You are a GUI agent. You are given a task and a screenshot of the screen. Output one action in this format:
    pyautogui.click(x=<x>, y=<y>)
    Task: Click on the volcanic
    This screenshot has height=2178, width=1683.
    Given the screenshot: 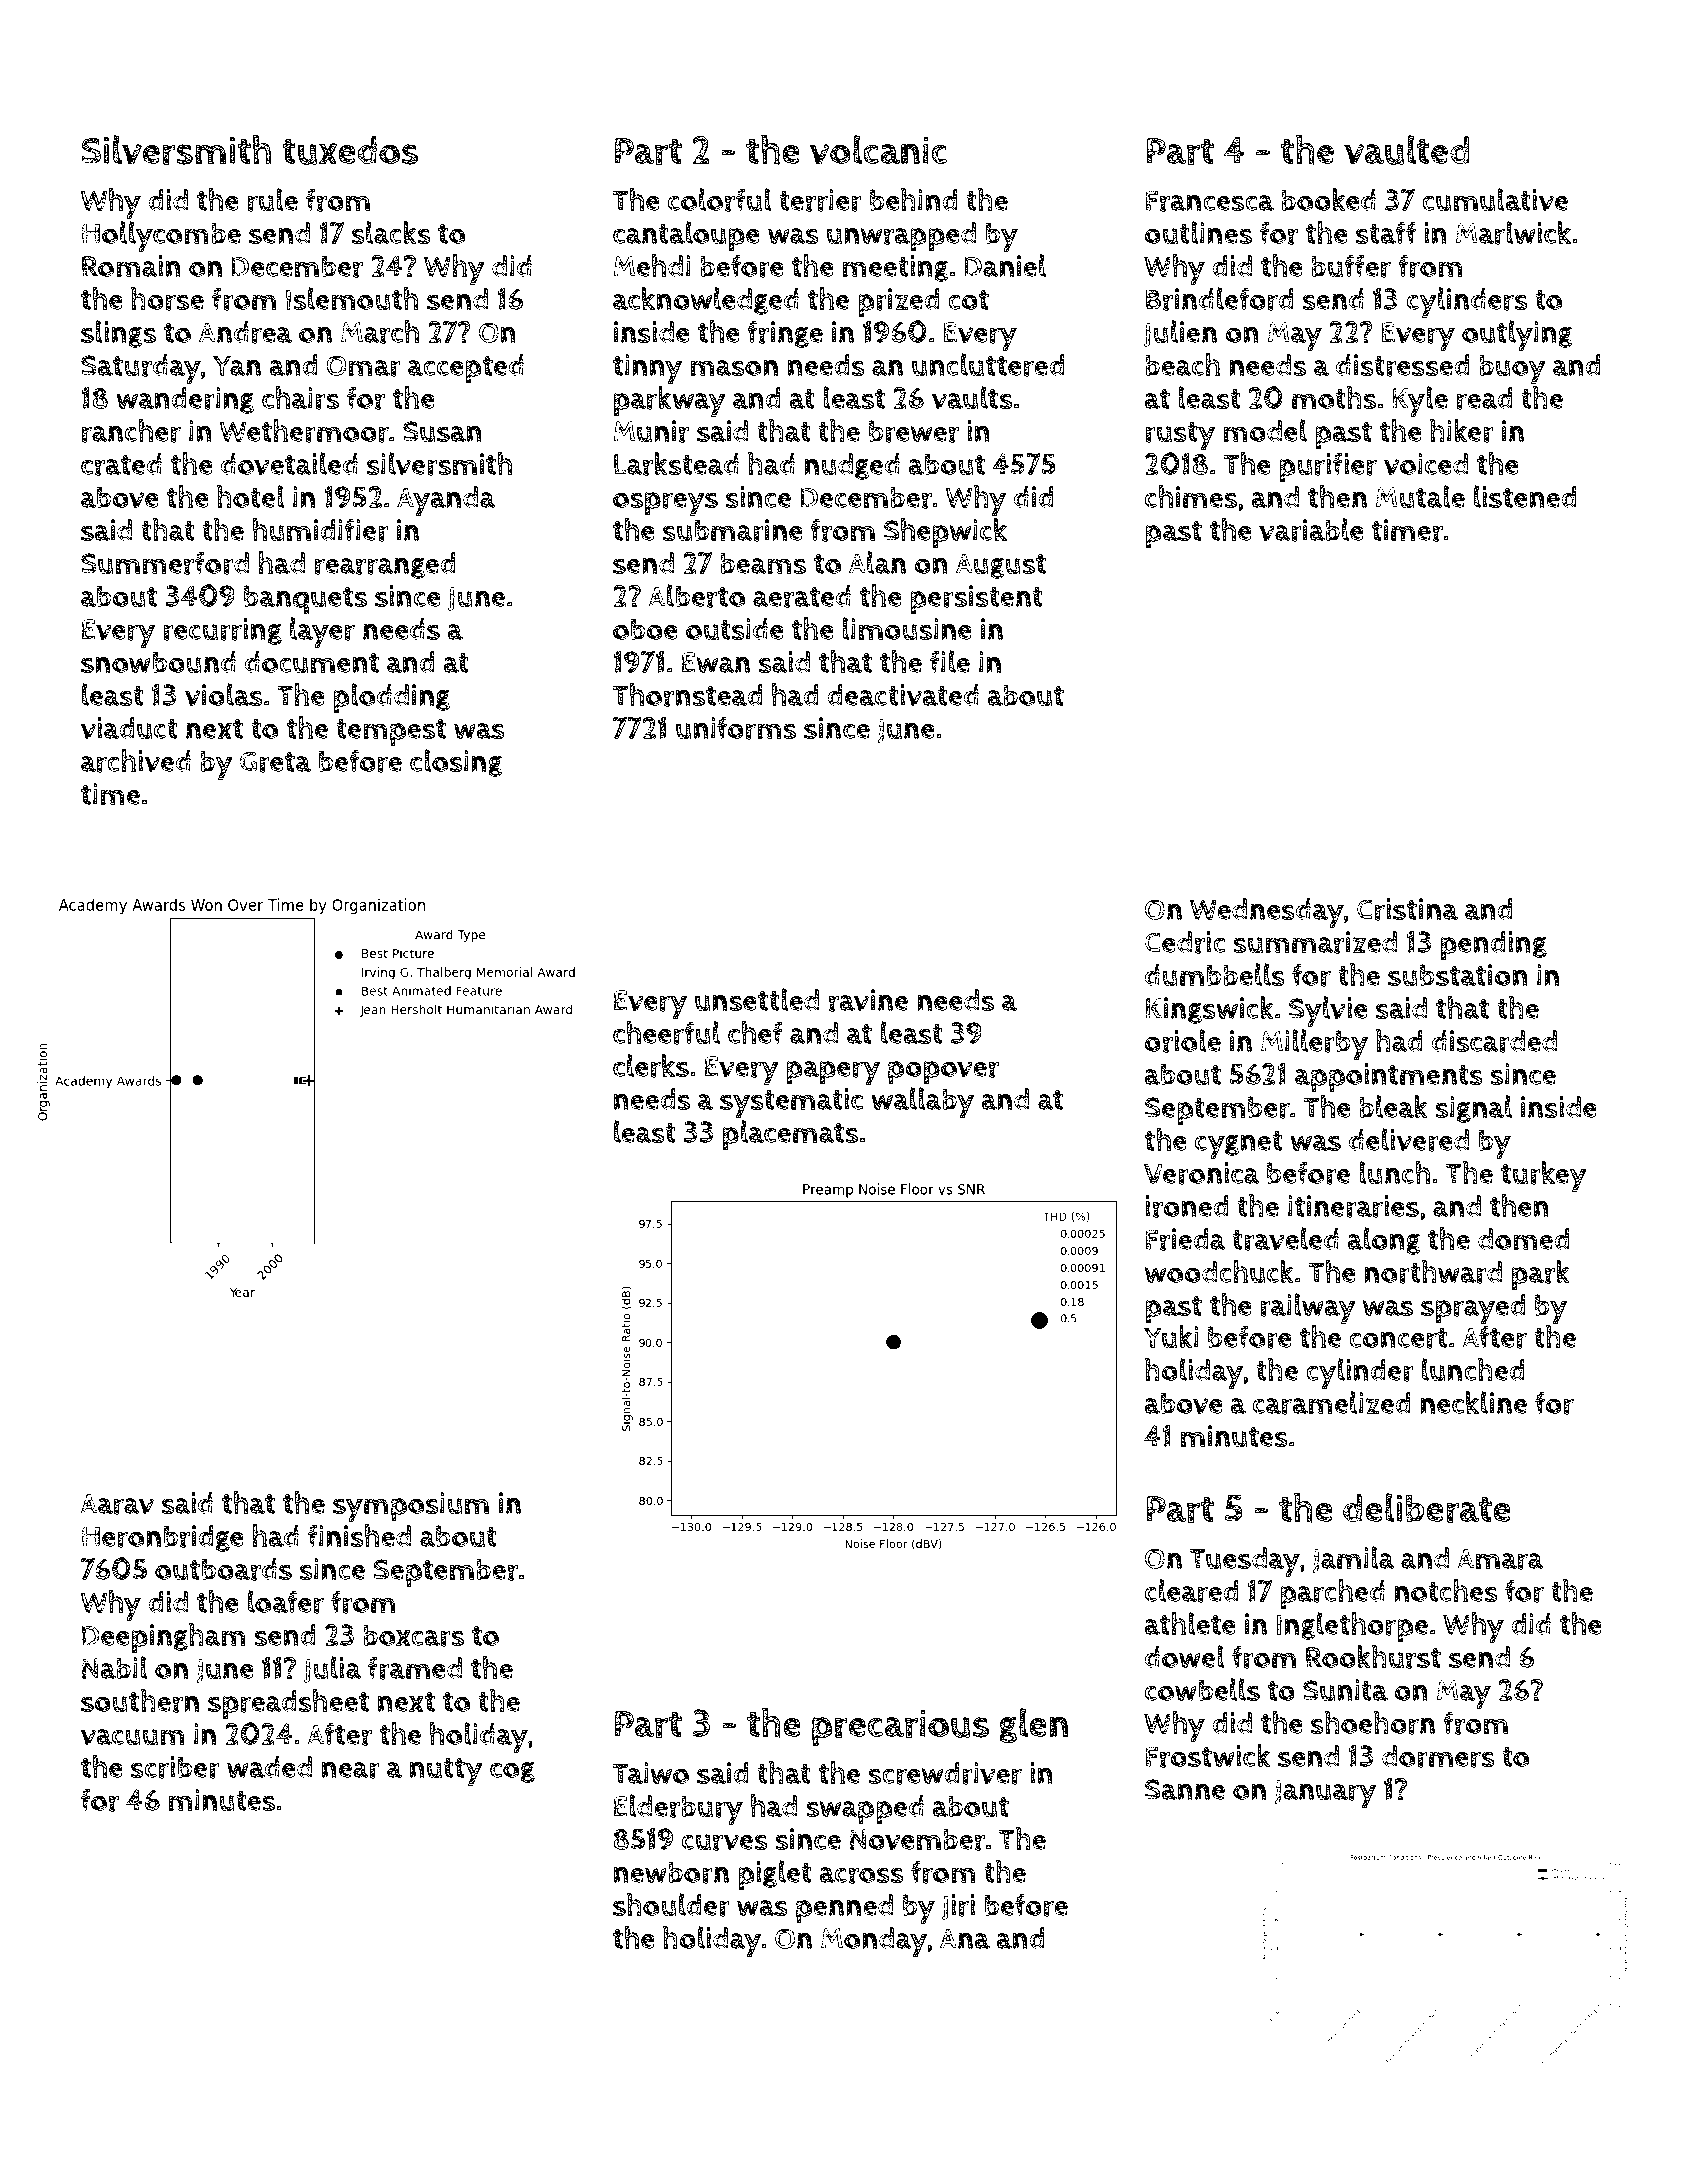 What is the action you would take?
    pyautogui.click(x=878, y=150)
